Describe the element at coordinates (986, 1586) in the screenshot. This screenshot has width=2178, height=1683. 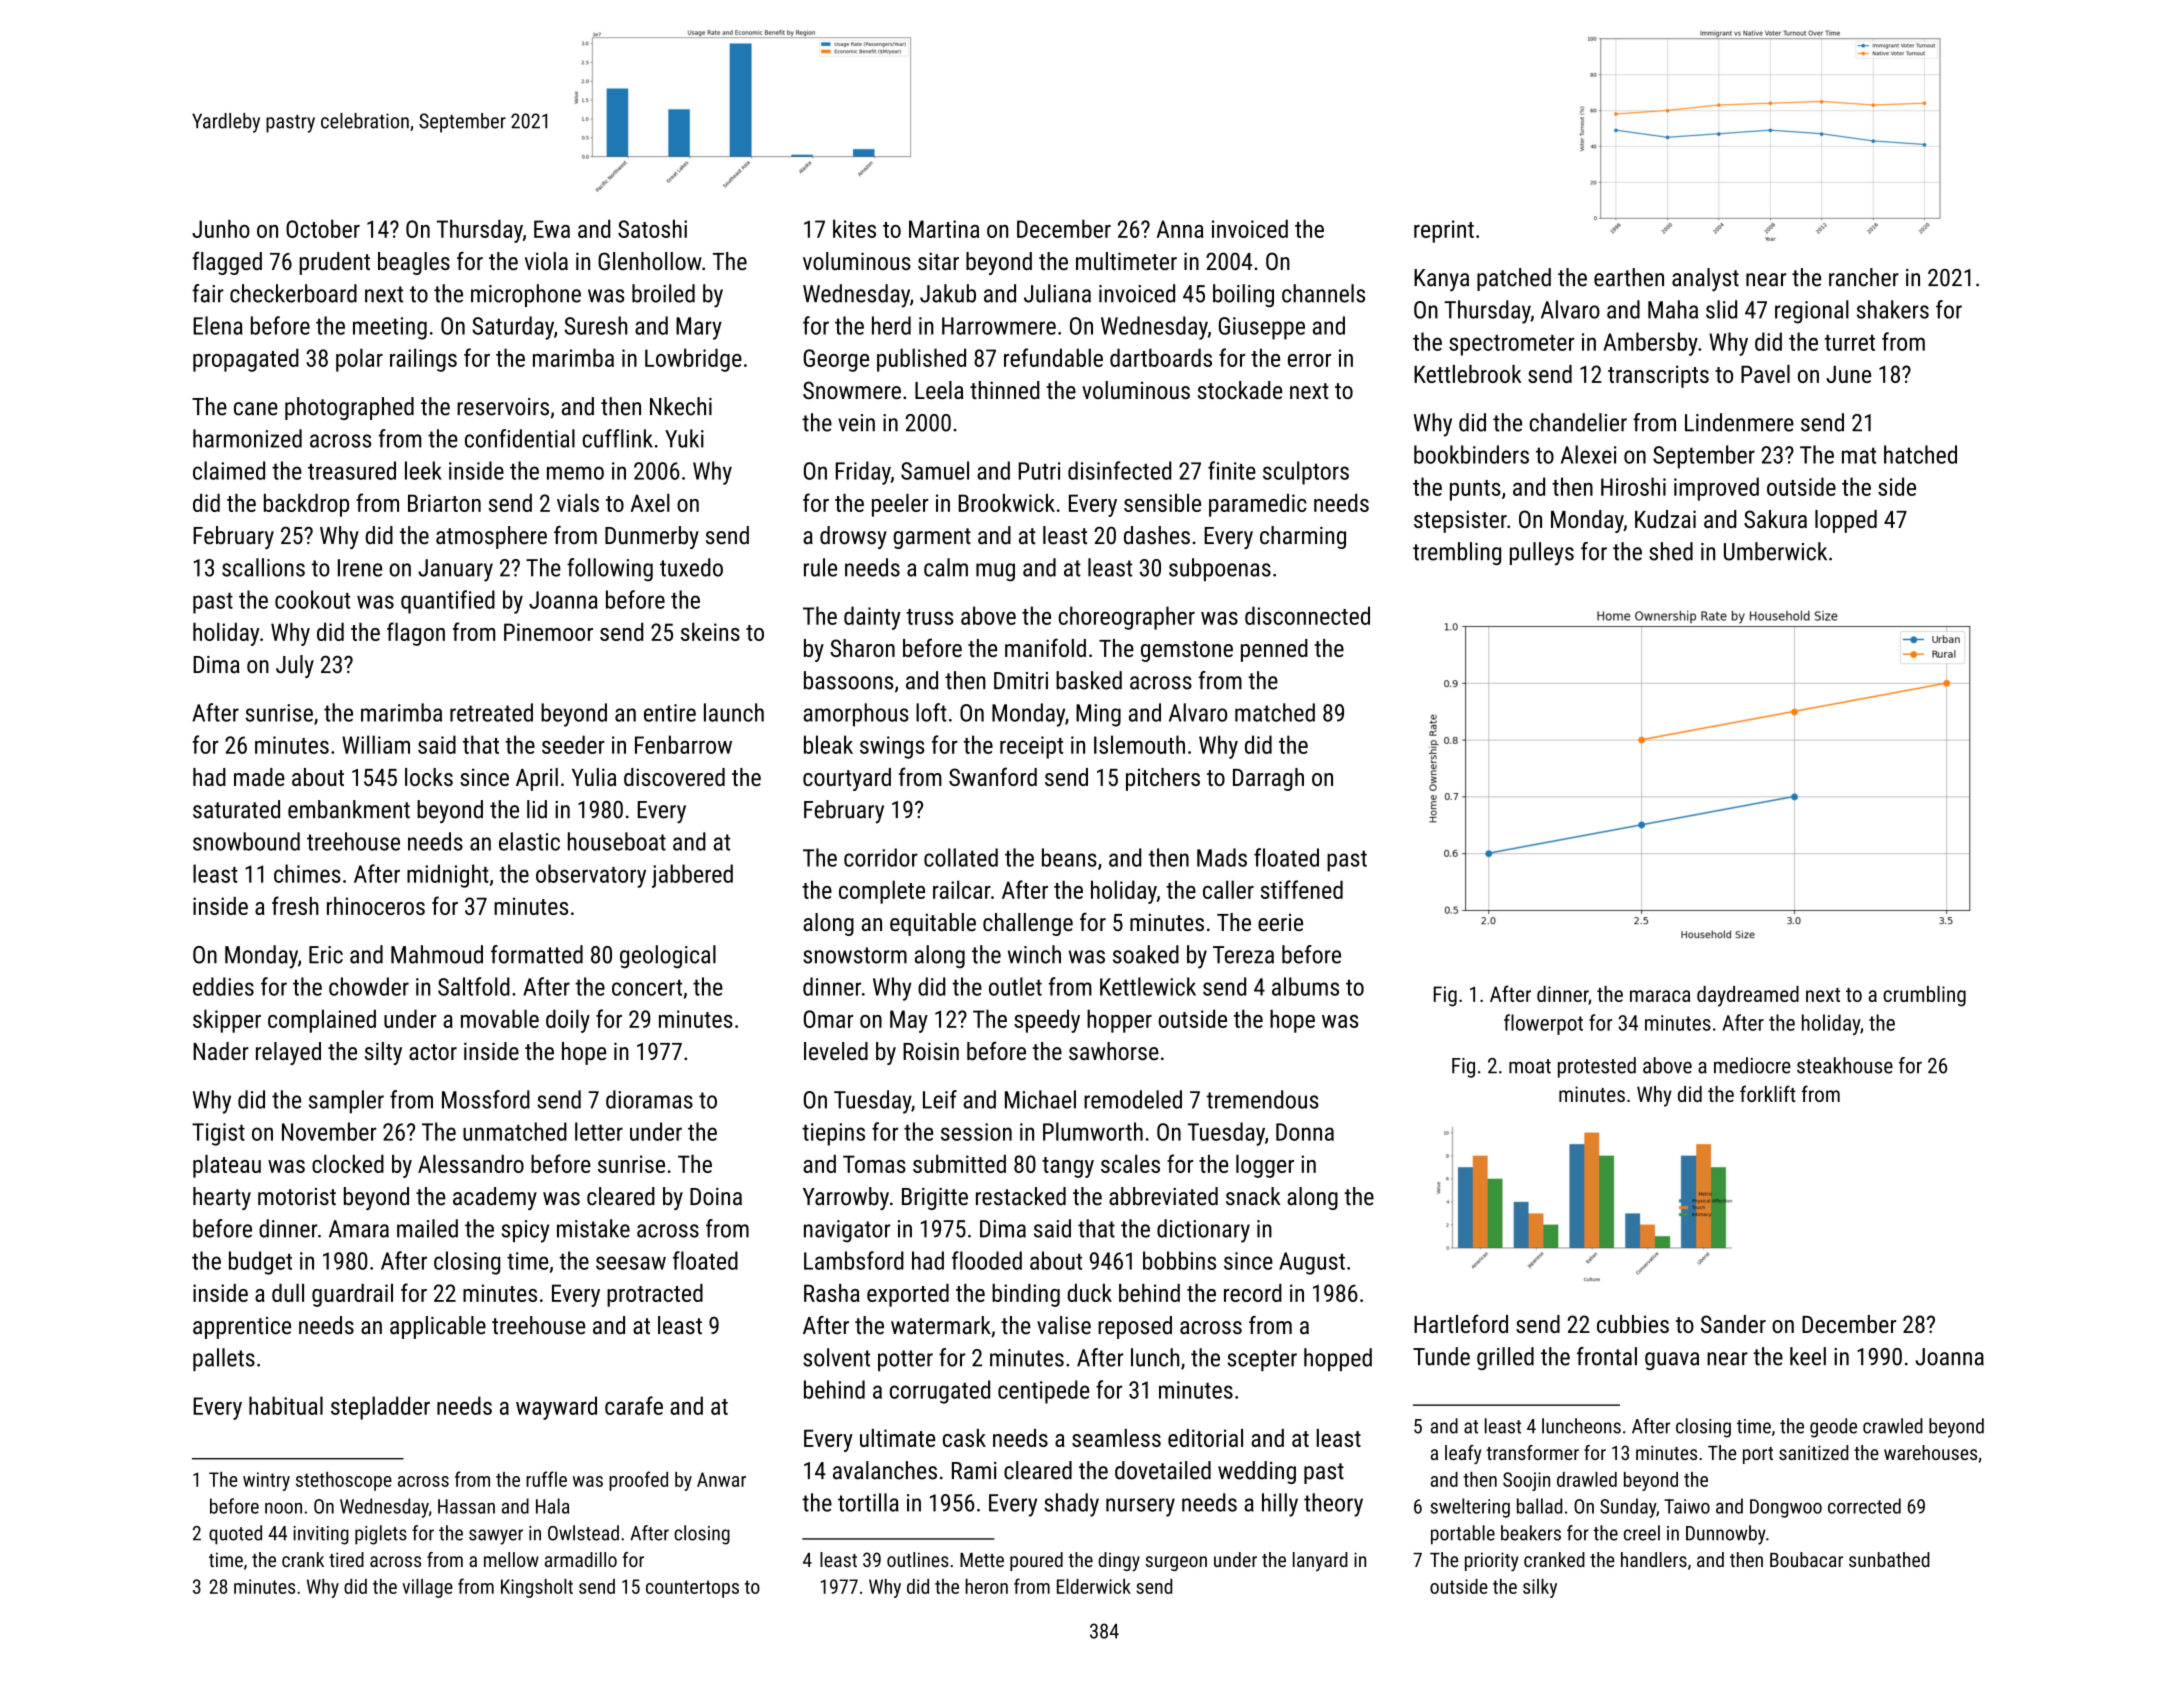
I see `heron` at that location.
